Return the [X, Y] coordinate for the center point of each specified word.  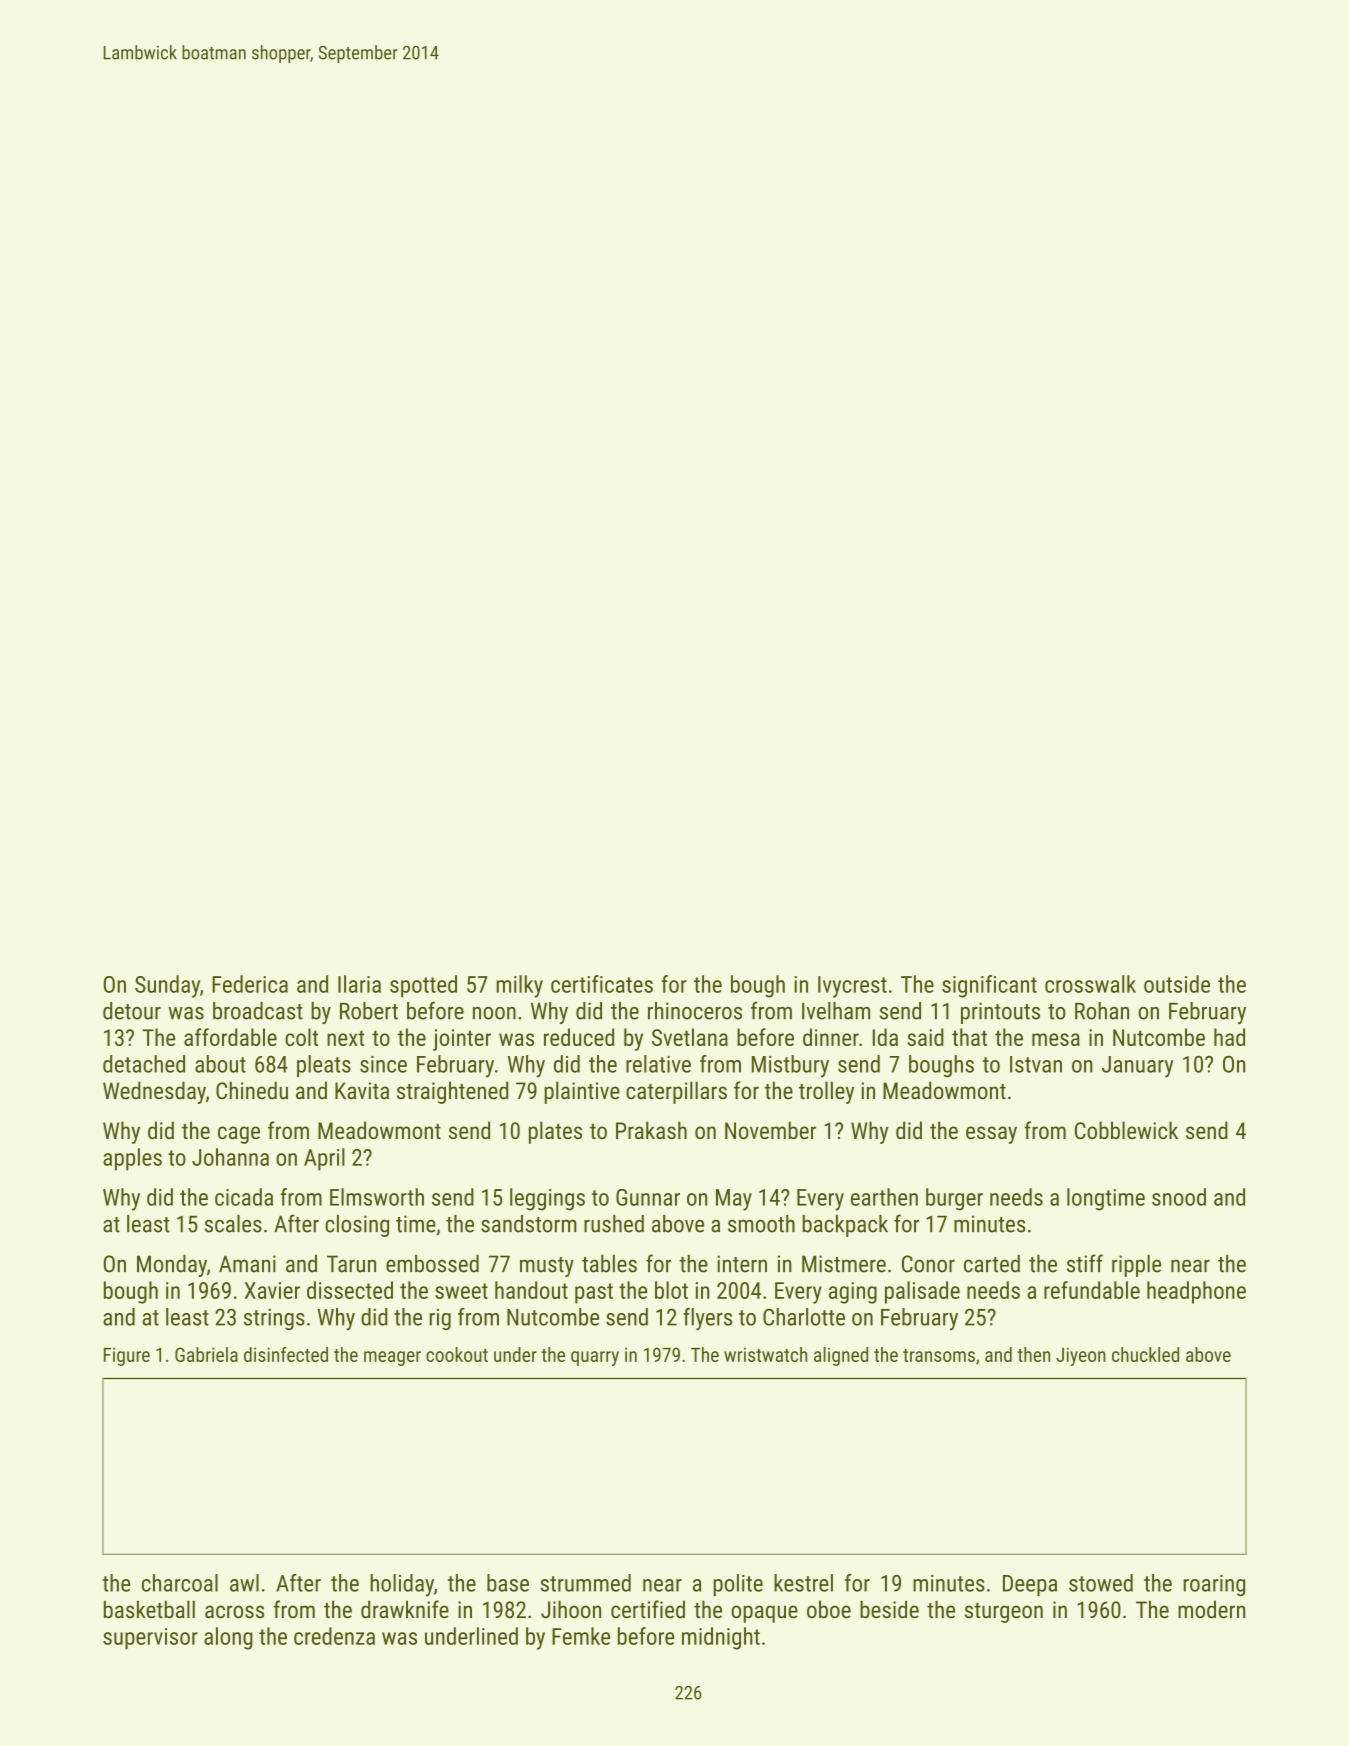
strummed [585, 1583]
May [734, 1200]
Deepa [1030, 1585]
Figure [127, 1357]
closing [357, 1226]
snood [1179, 1197]
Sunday [167, 986]
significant [989, 986]
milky [520, 986]
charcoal [180, 1583]
